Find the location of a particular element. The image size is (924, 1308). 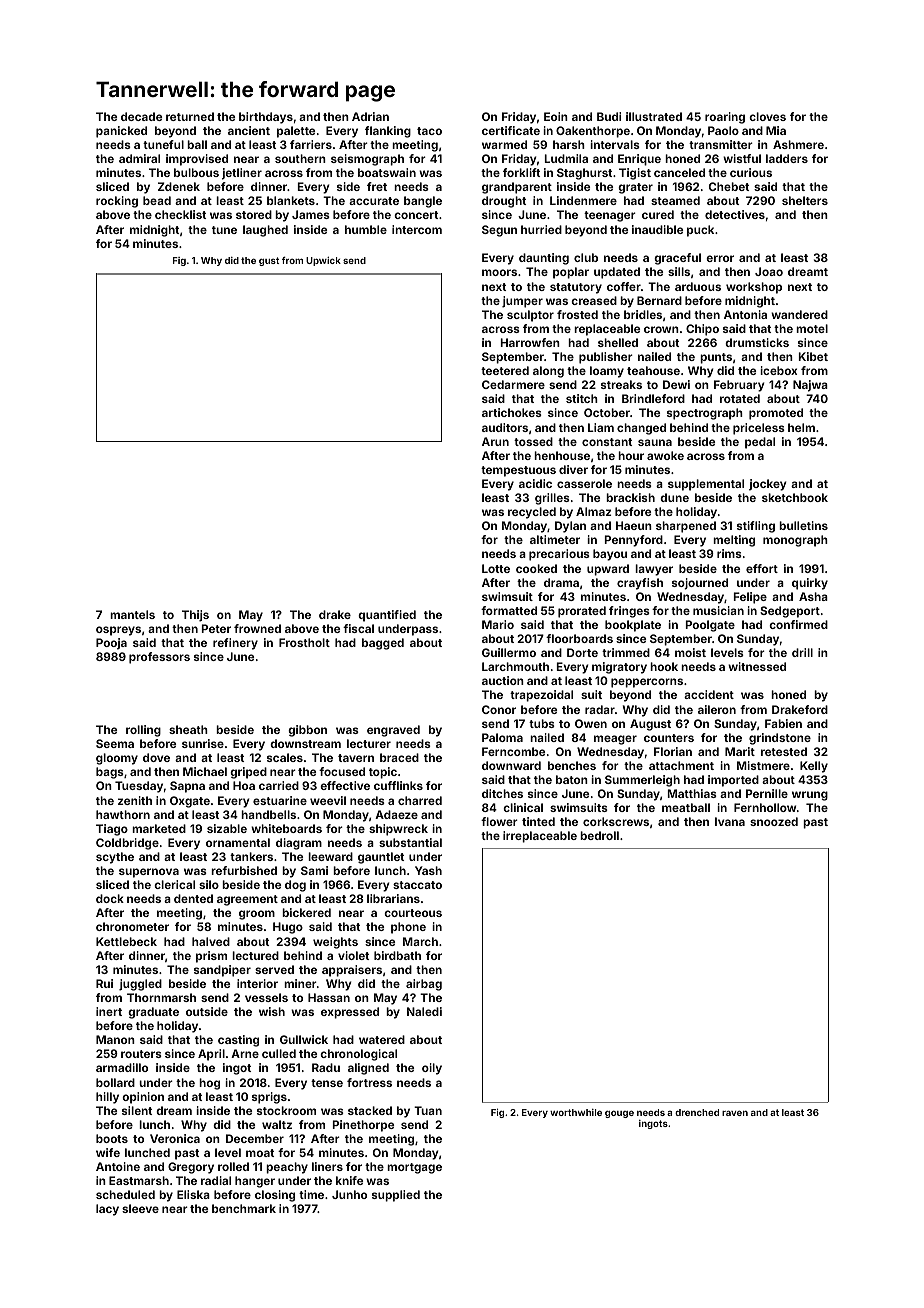

fiscal is located at coordinates (358, 628).
